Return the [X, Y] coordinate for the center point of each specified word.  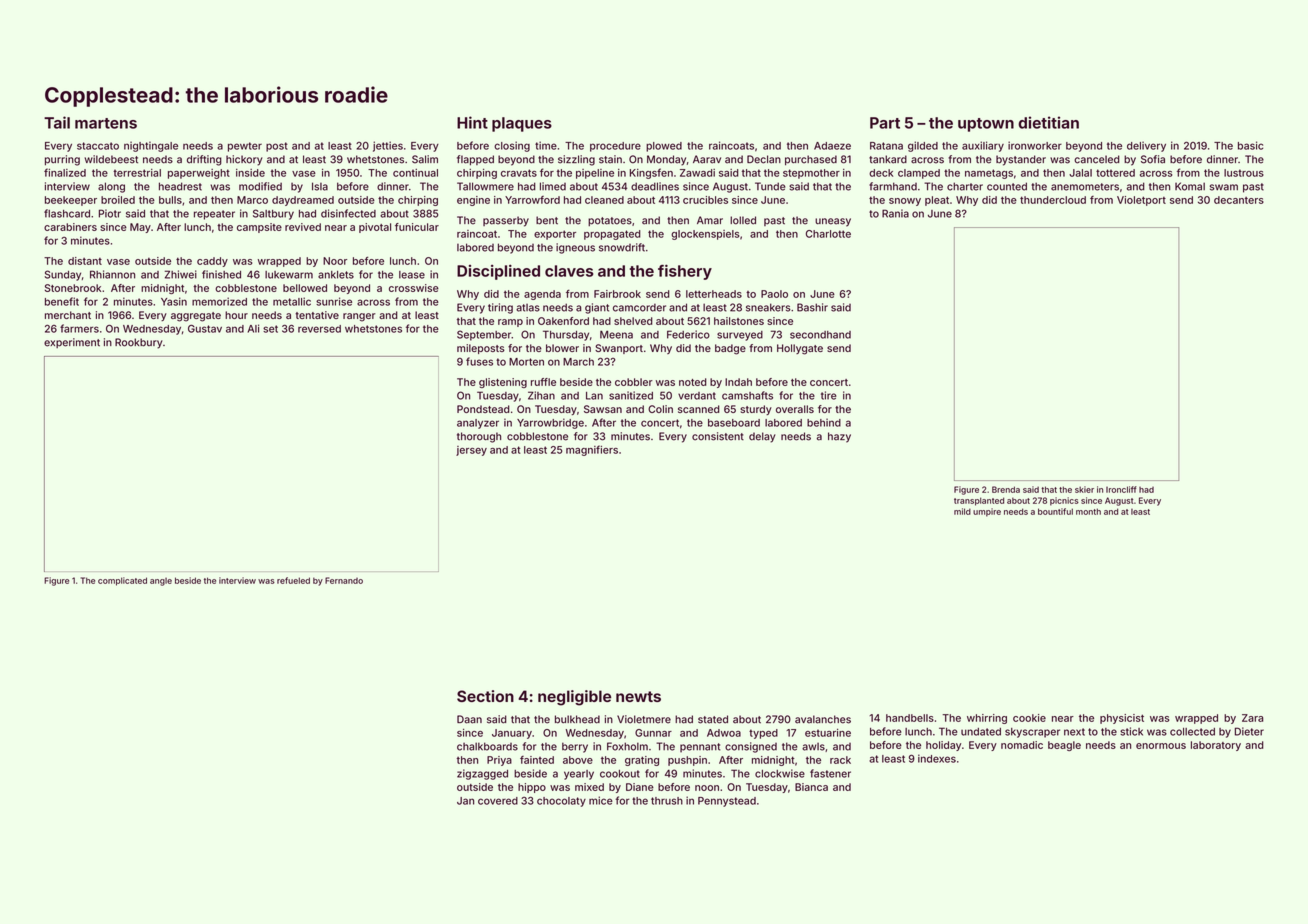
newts [638, 696]
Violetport [1141, 201]
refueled [293, 580]
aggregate [196, 317]
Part [885, 123]
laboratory [1216, 746]
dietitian [1048, 122]
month [1088, 511]
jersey [471, 451]
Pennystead [727, 802]
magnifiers [592, 450]
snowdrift [622, 247]
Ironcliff [1121, 489]
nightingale [151, 146]
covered [498, 801]
